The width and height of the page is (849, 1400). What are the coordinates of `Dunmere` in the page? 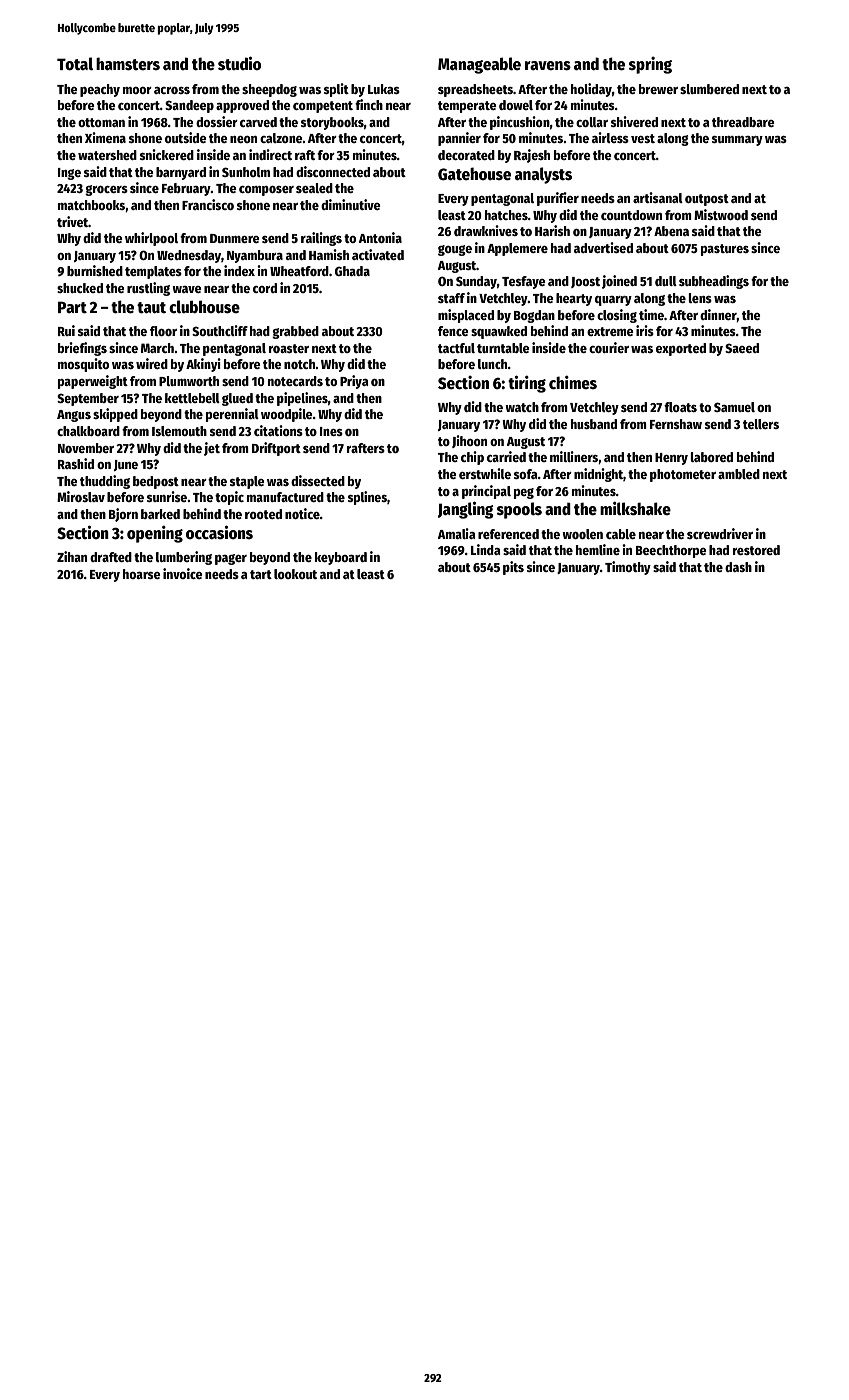 It's located at (235, 238).
